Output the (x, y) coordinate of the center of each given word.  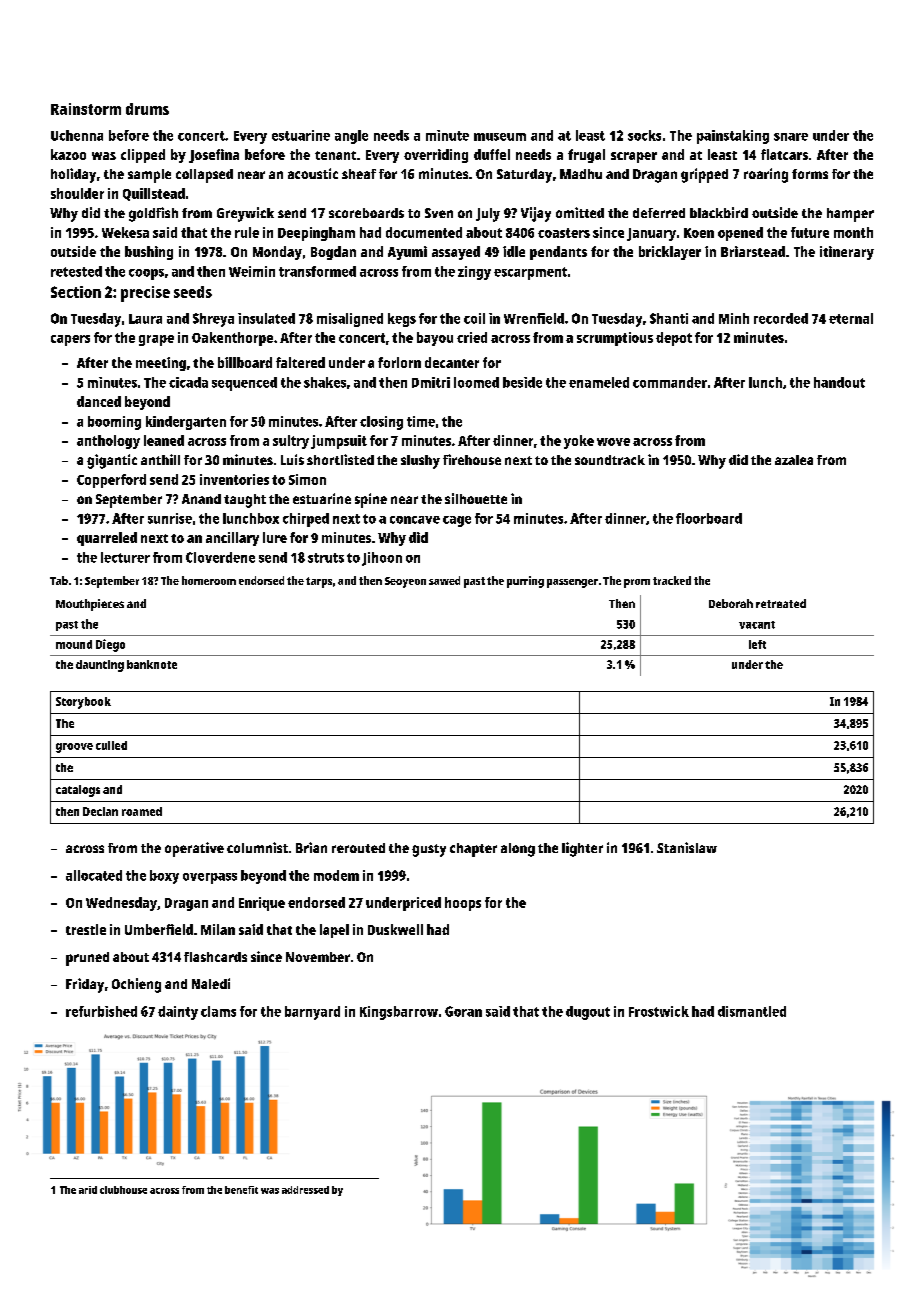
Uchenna (77, 135)
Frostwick (659, 1011)
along (518, 850)
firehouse (472, 459)
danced (99, 401)
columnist (257, 847)
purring (525, 582)
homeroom (209, 580)
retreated (781, 603)
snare (791, 137)
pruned (87, 959)
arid (88, 1190)
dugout (588, 1013)
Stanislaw (687, 847)
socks (644, 135)
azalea (794, 460)
